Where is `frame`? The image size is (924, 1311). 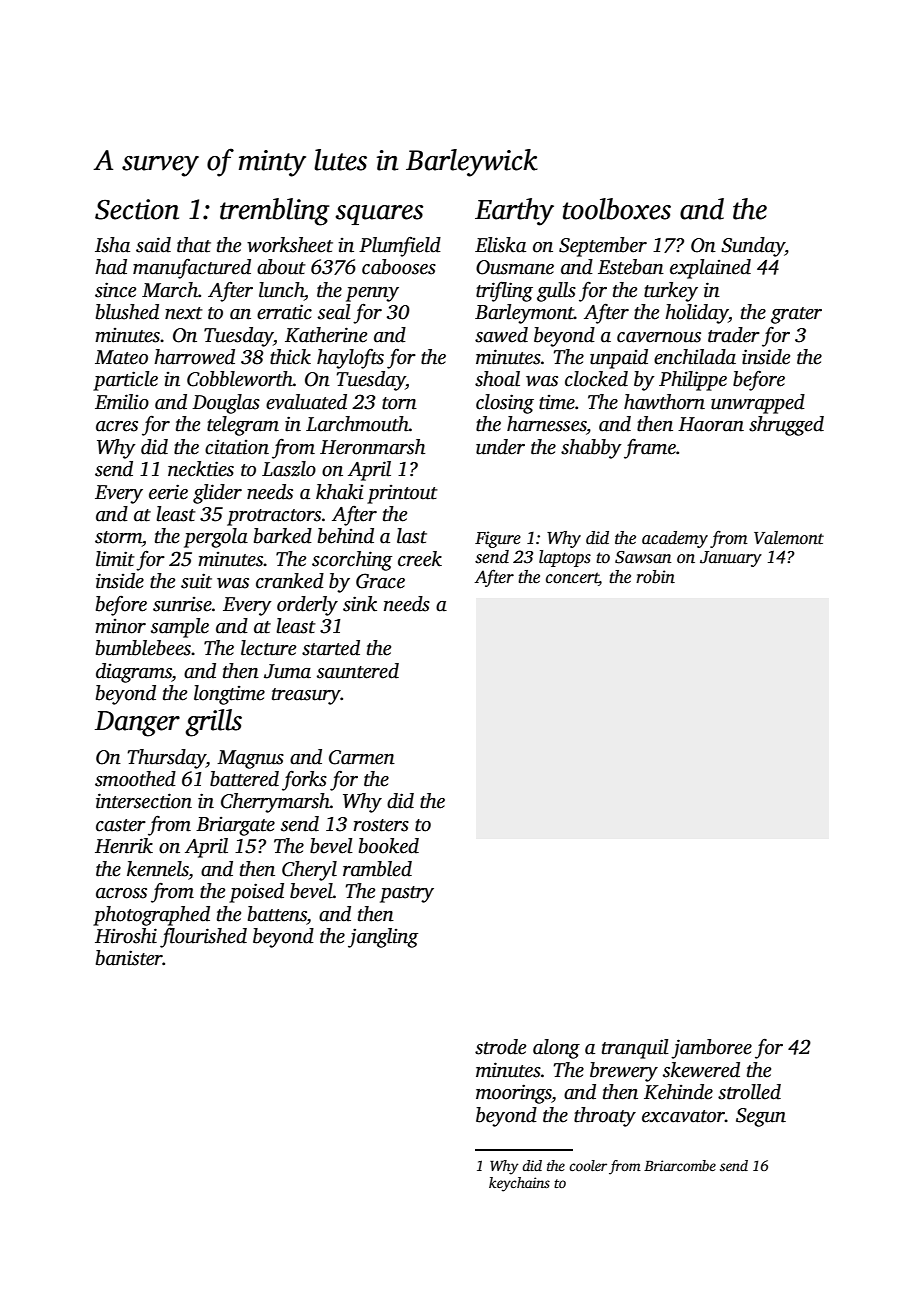
frame is located at coordinates (650, 448).
